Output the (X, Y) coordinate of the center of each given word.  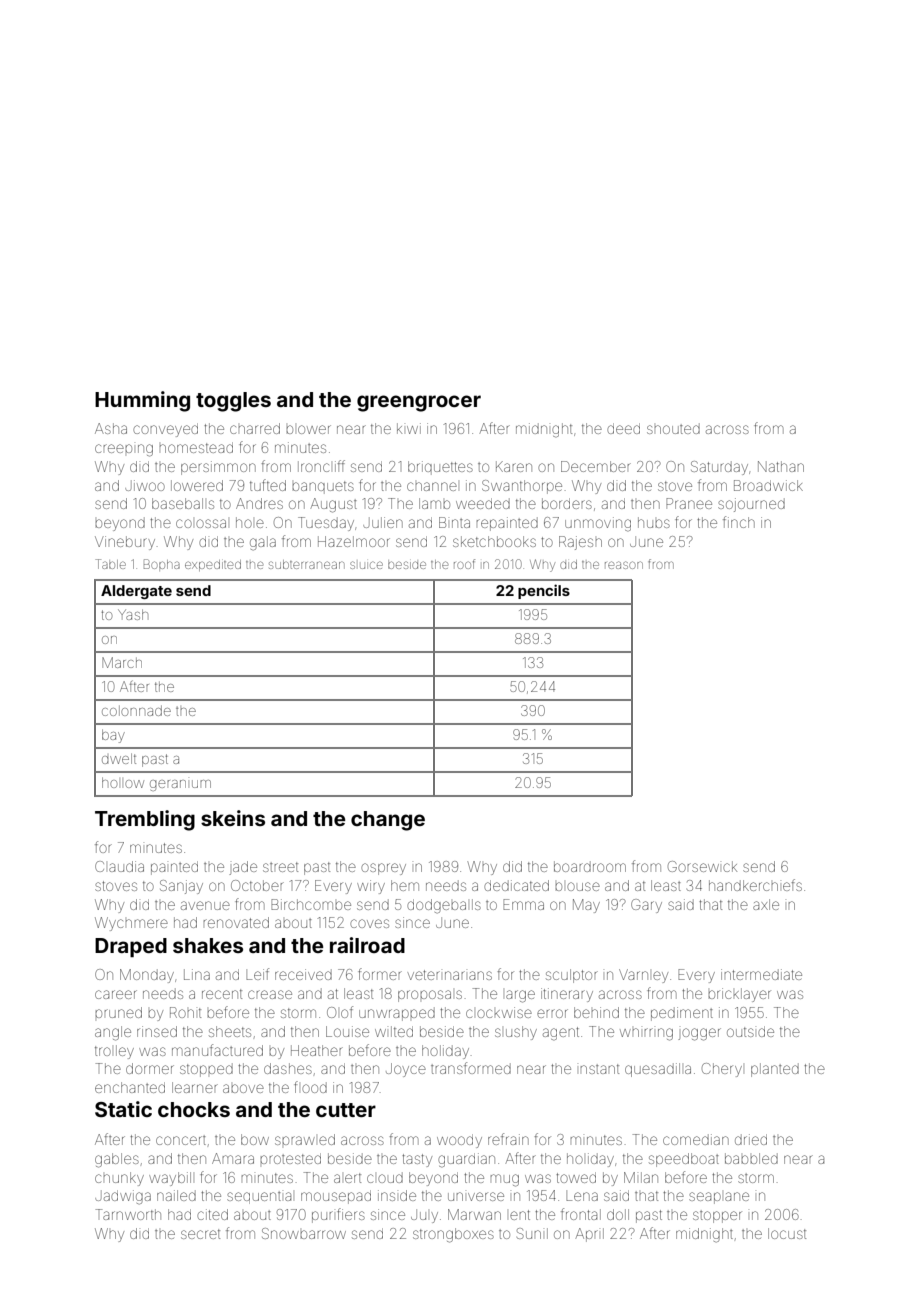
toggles (233, 402)
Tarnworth (128, 1214)
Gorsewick (702, 866)
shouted (673, 428)
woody (459, 1141)
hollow (123, 782)
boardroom (590, 866)
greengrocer (419, 403)
